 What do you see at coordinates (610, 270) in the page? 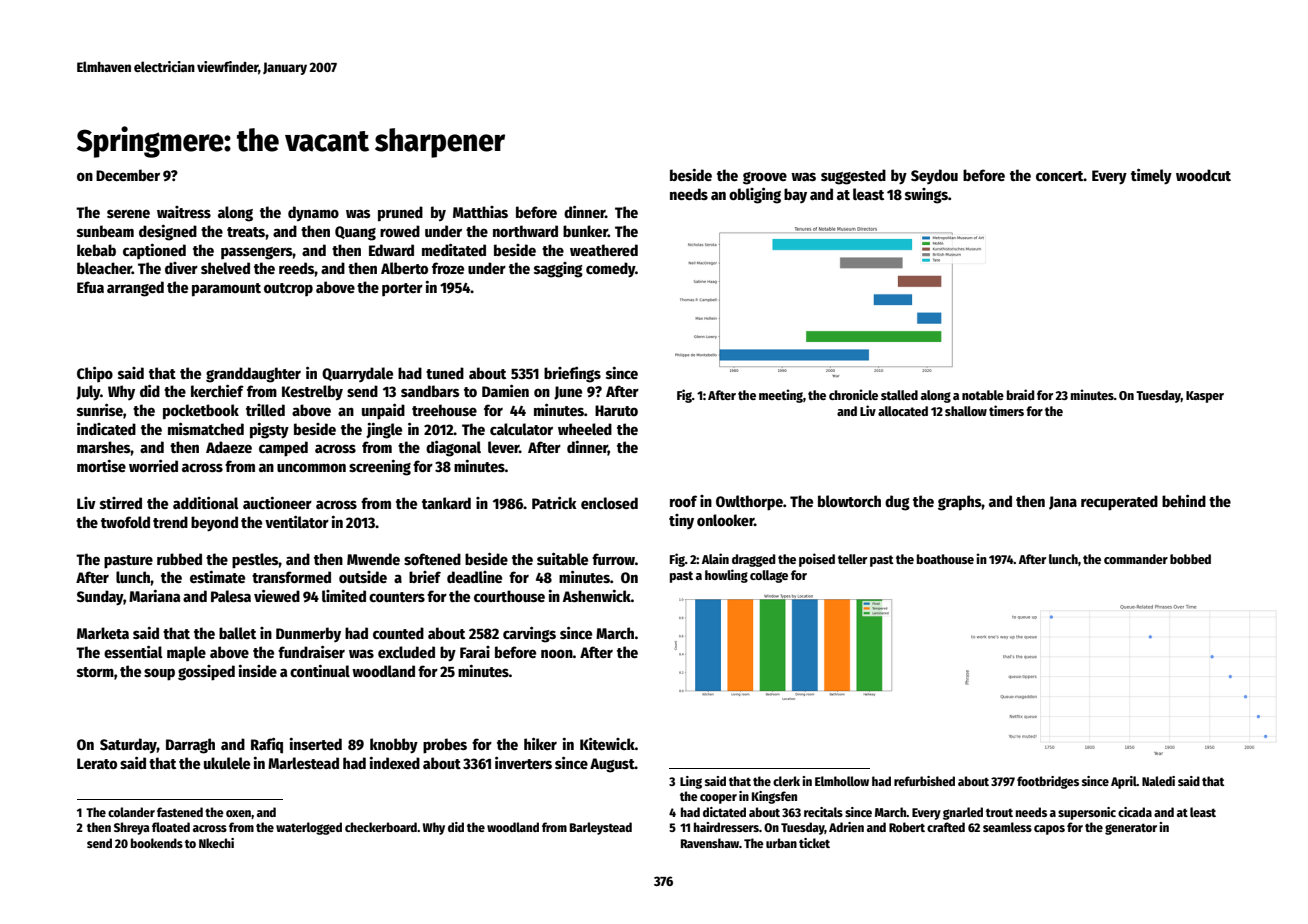
I see `comedy` at bounding box center [610, 270].
